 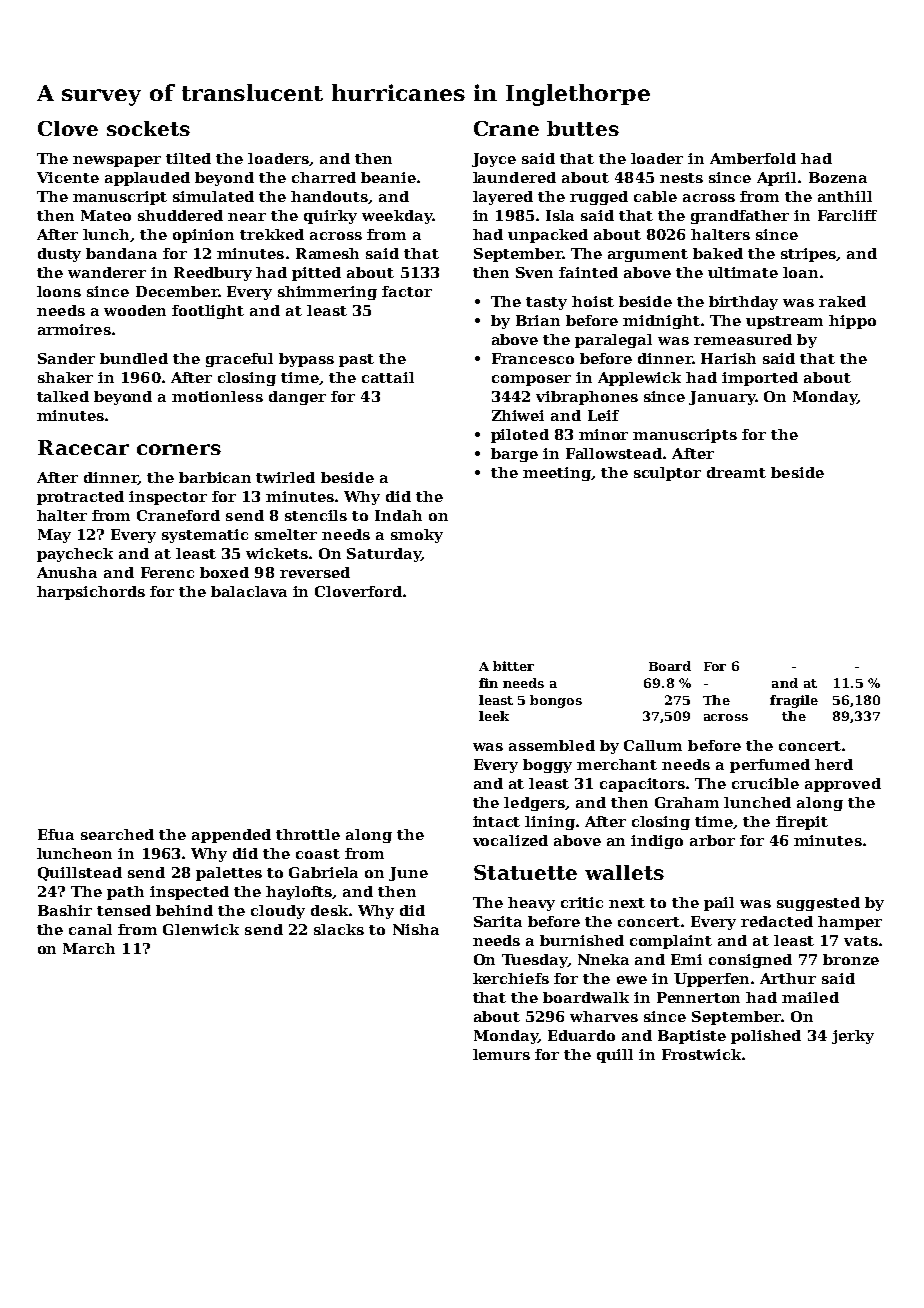 I want to click on shimmering, so click(x=327, y=293).
